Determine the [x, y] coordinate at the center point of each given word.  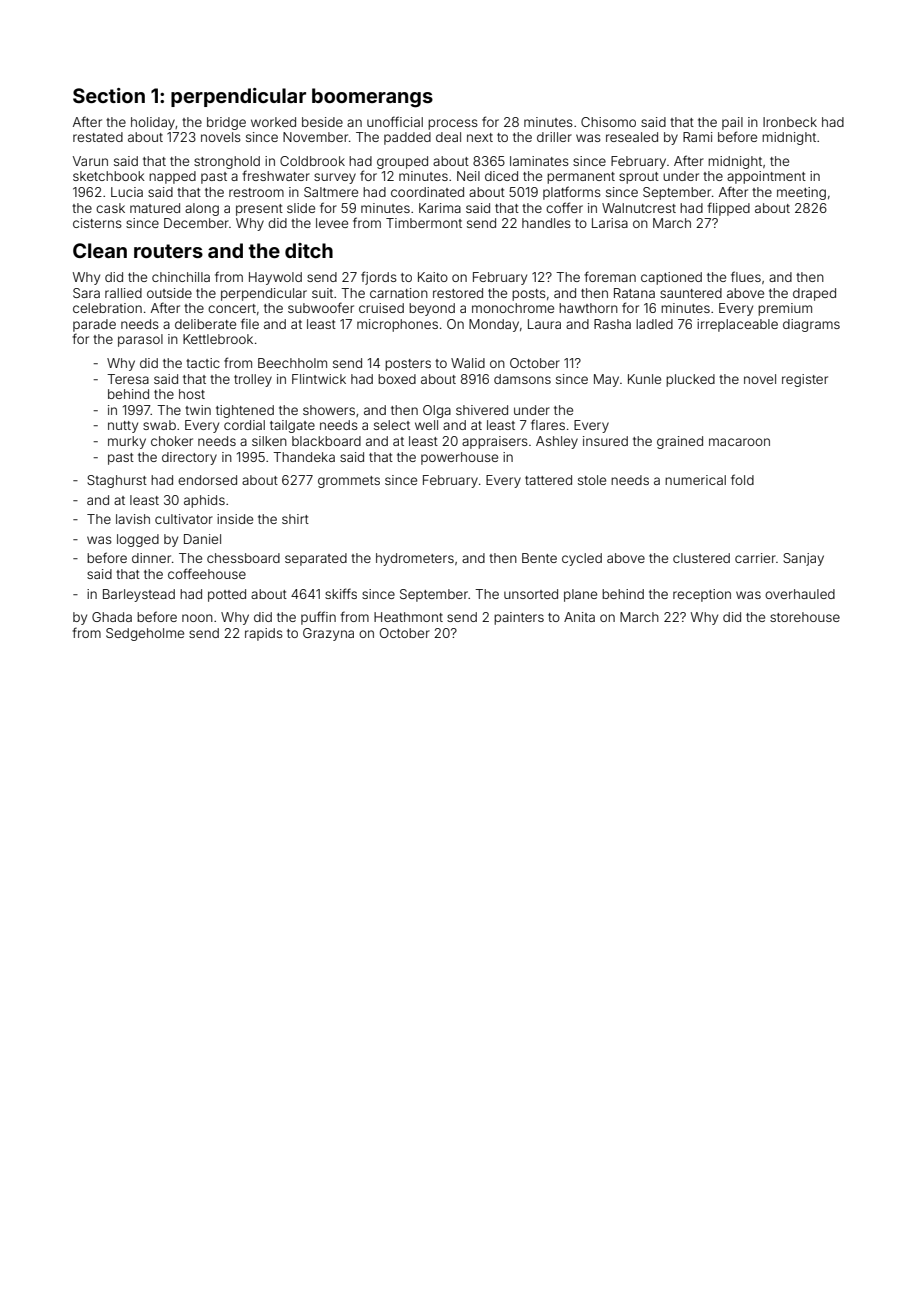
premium [785, 309]
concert [232, 308]
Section [109, 95]
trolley [253, 380]
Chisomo [608, 122]
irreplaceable [737, 325]
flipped [728, 209]
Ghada [112, 617]
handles [546, 223]
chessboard [243, 558]
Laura [544, 324]
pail [732, 123]
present [259, 210]
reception [702, 595]
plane [580, 595]
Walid [468, 363]
